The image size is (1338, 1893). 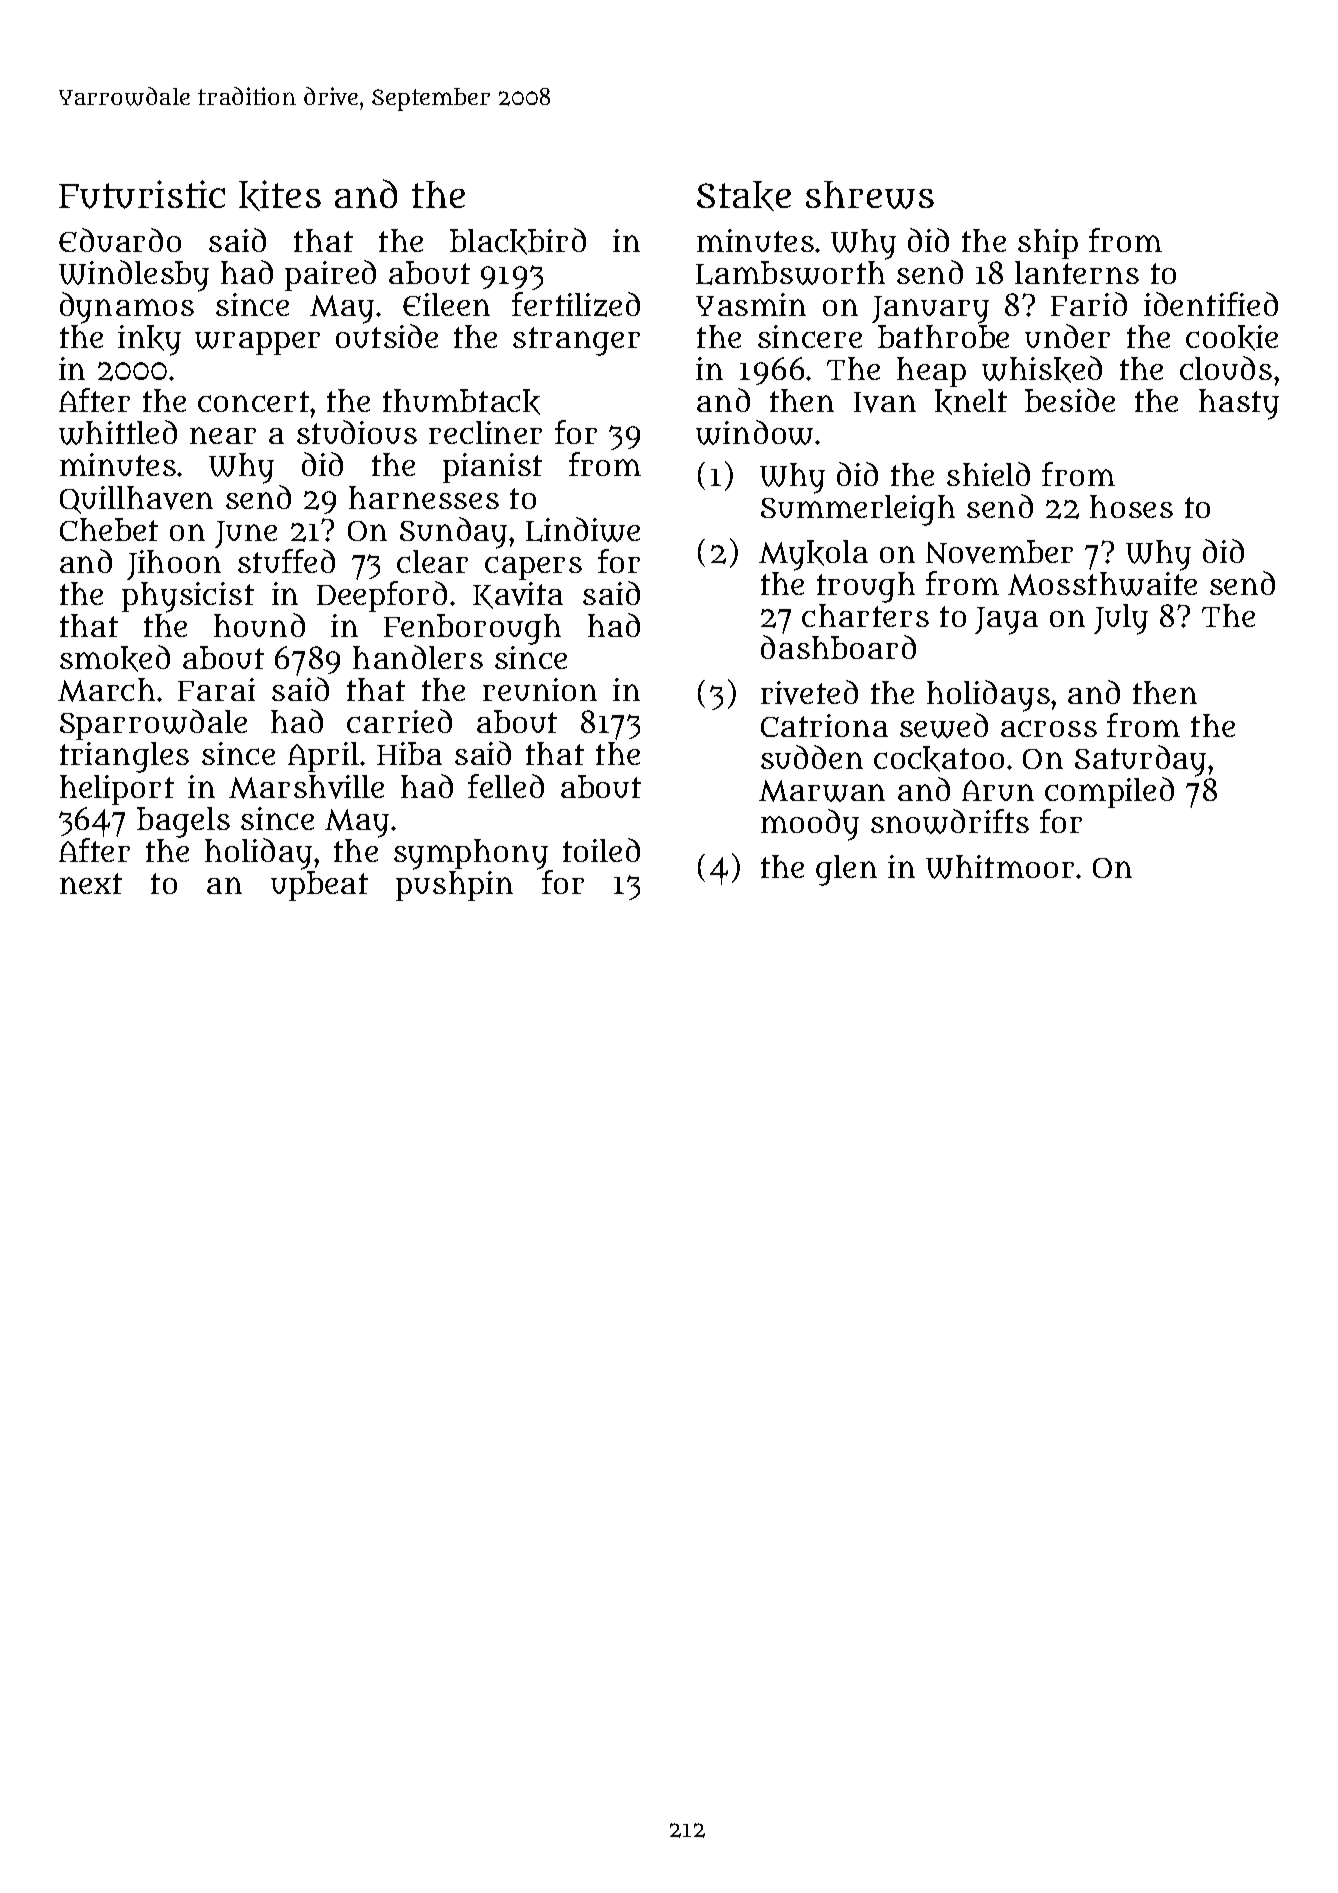 I want to click on inky, so click(x=149, y=340).
